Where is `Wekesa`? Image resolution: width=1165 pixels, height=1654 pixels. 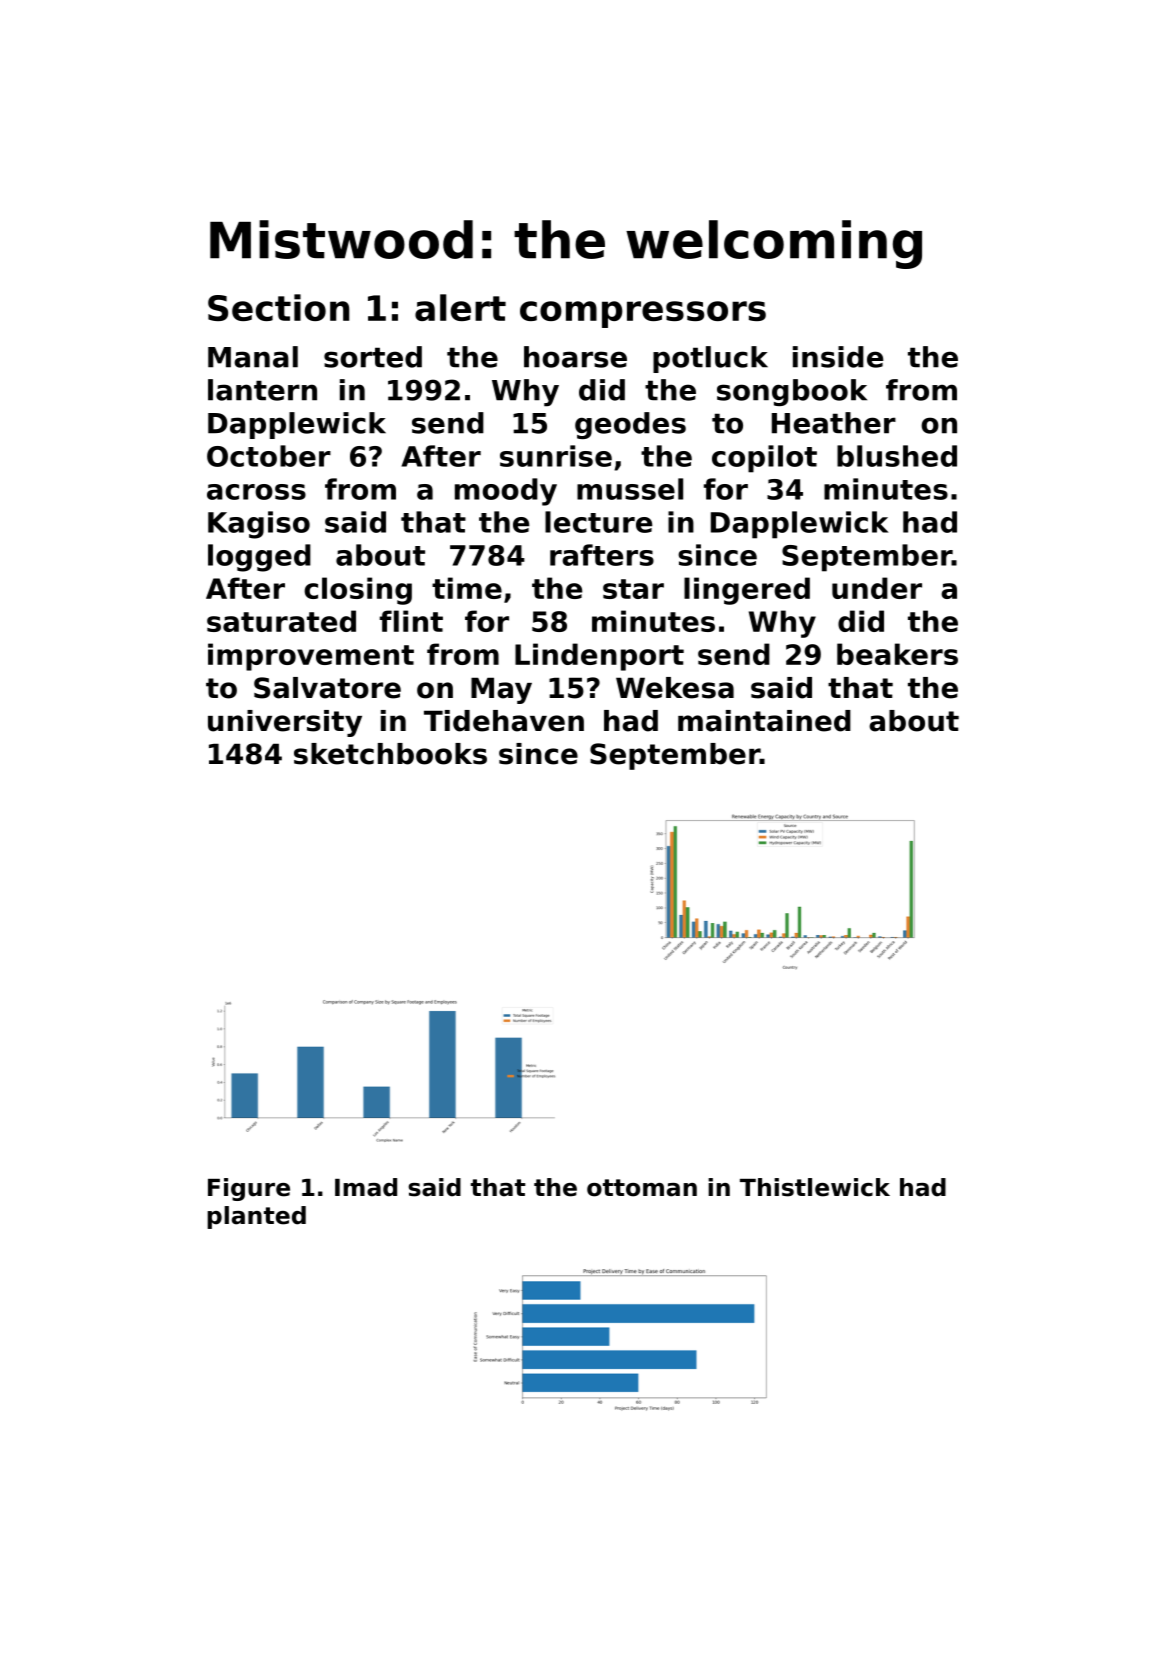 Wekesa is located at coordinates (675, 688).
